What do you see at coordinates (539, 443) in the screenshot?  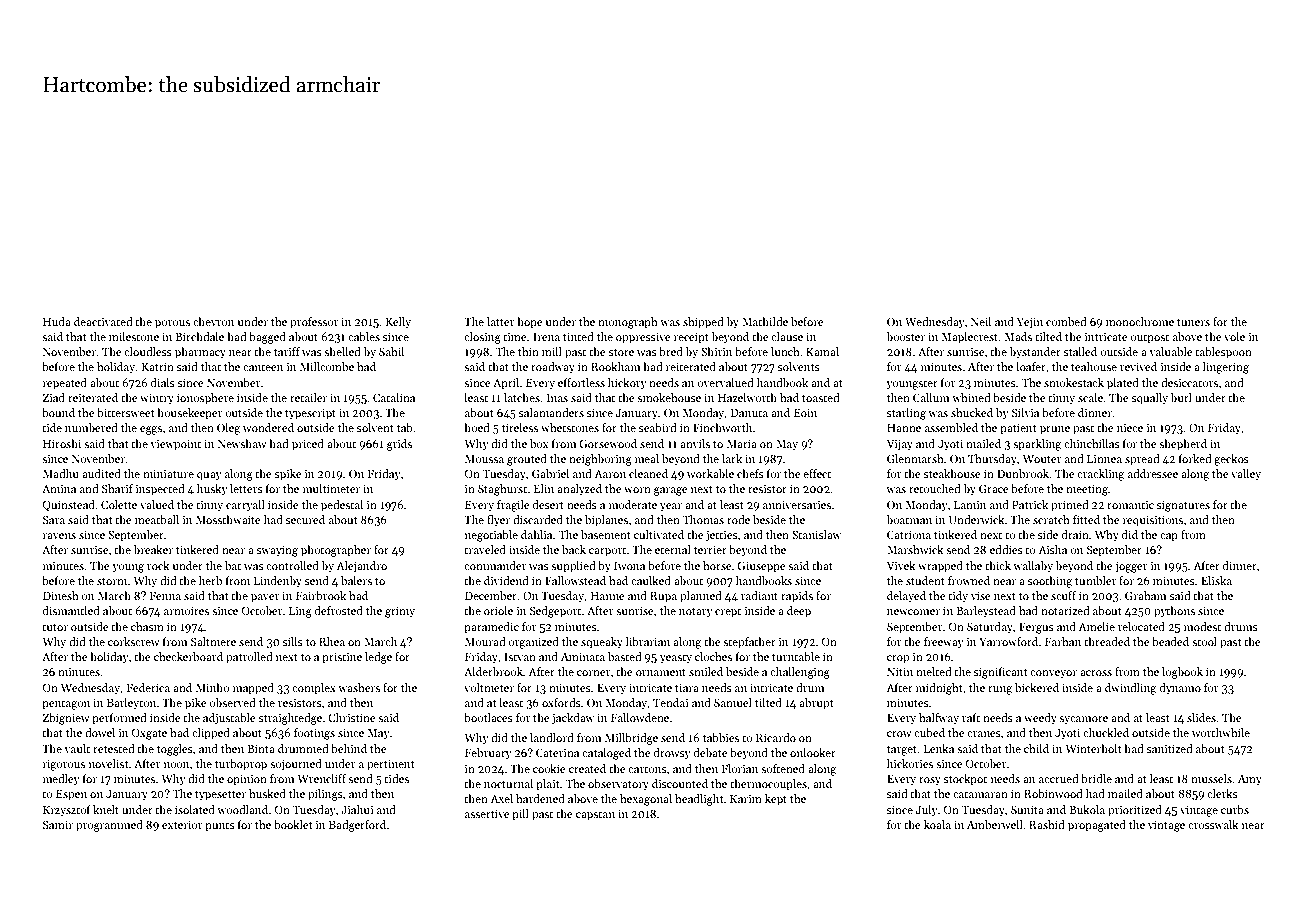 I see `box` at bounding box center [539, 443].
